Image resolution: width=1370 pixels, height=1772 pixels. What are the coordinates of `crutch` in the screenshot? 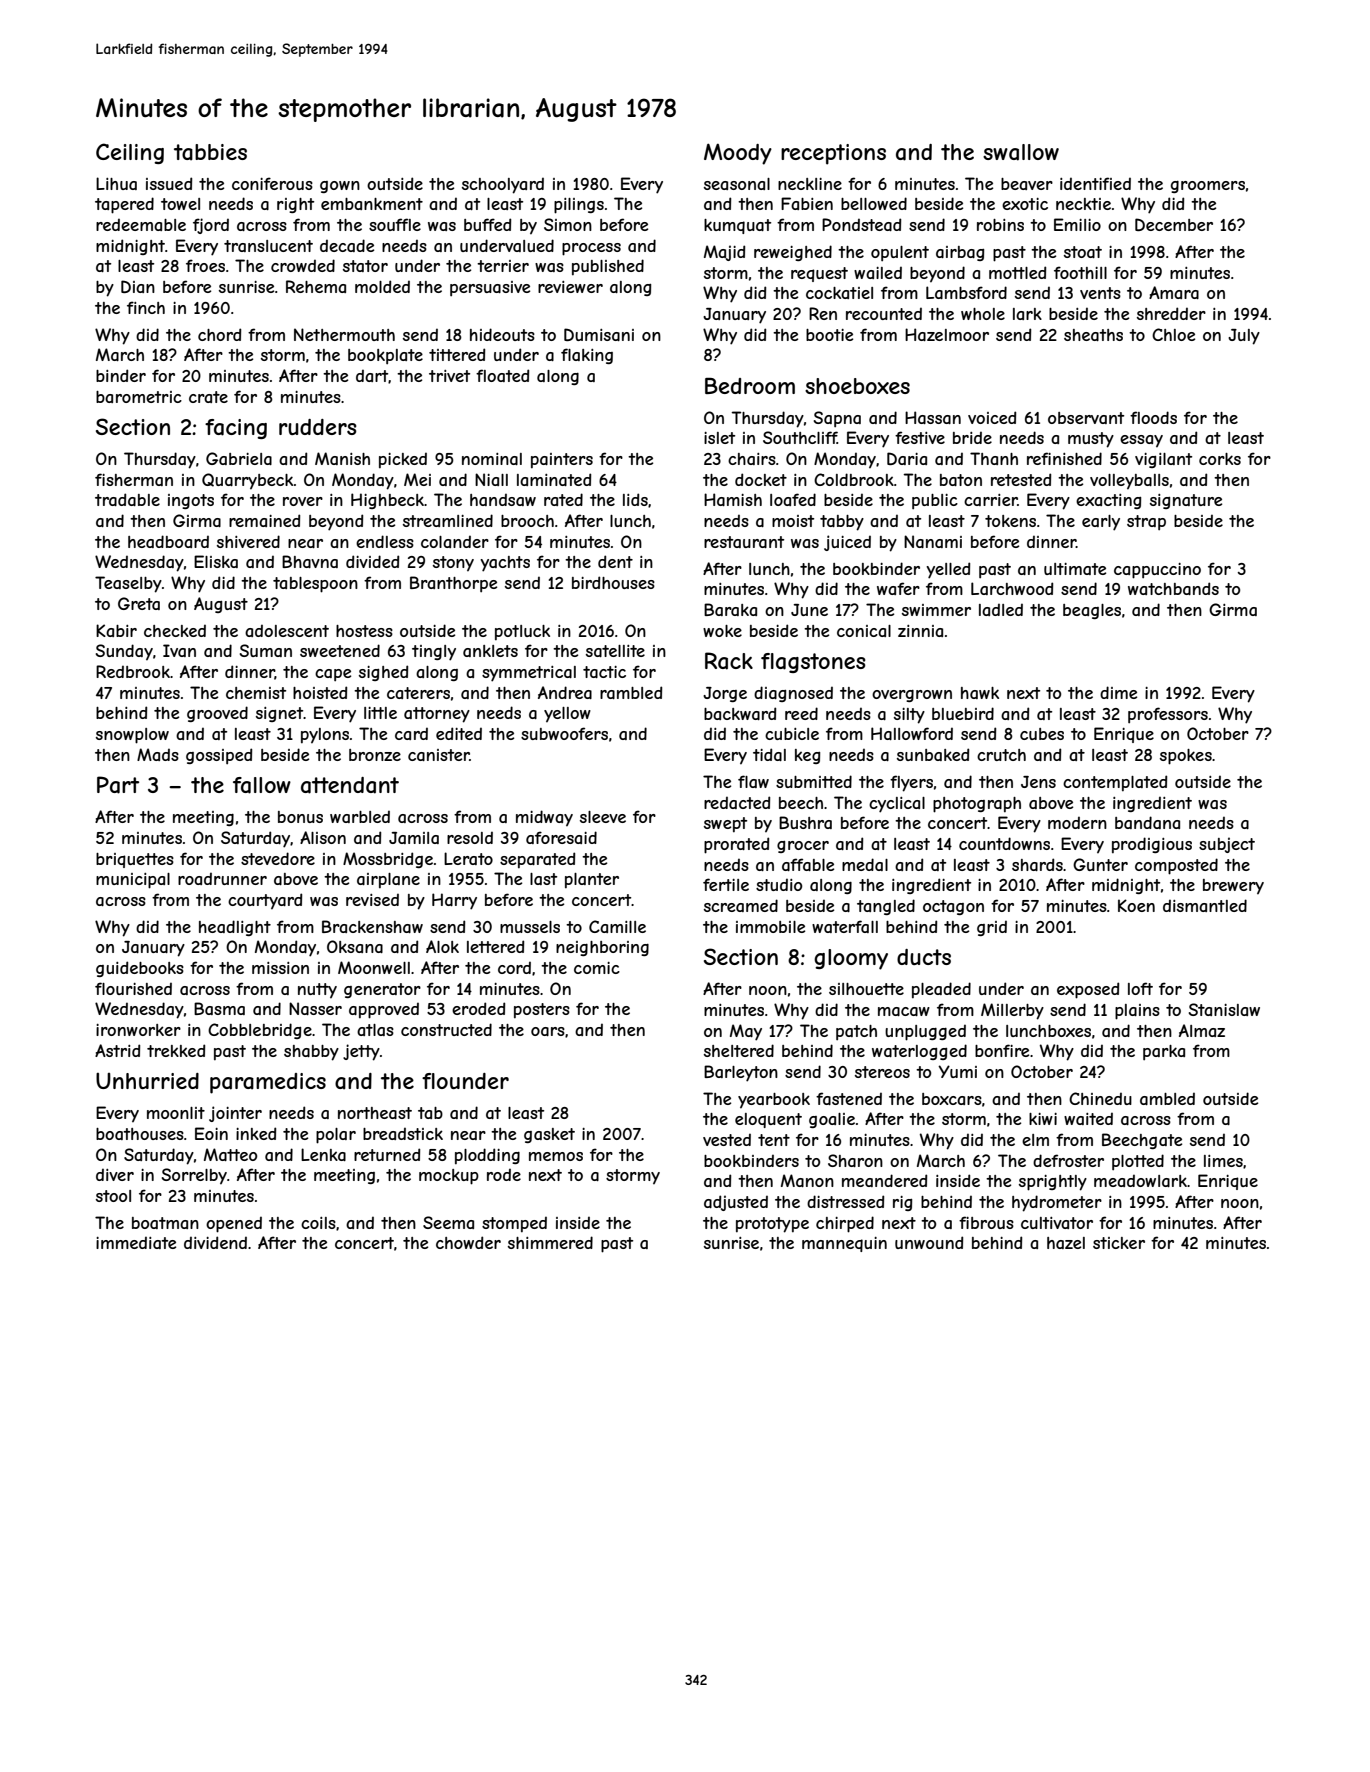 It's located at (1001, 755).
